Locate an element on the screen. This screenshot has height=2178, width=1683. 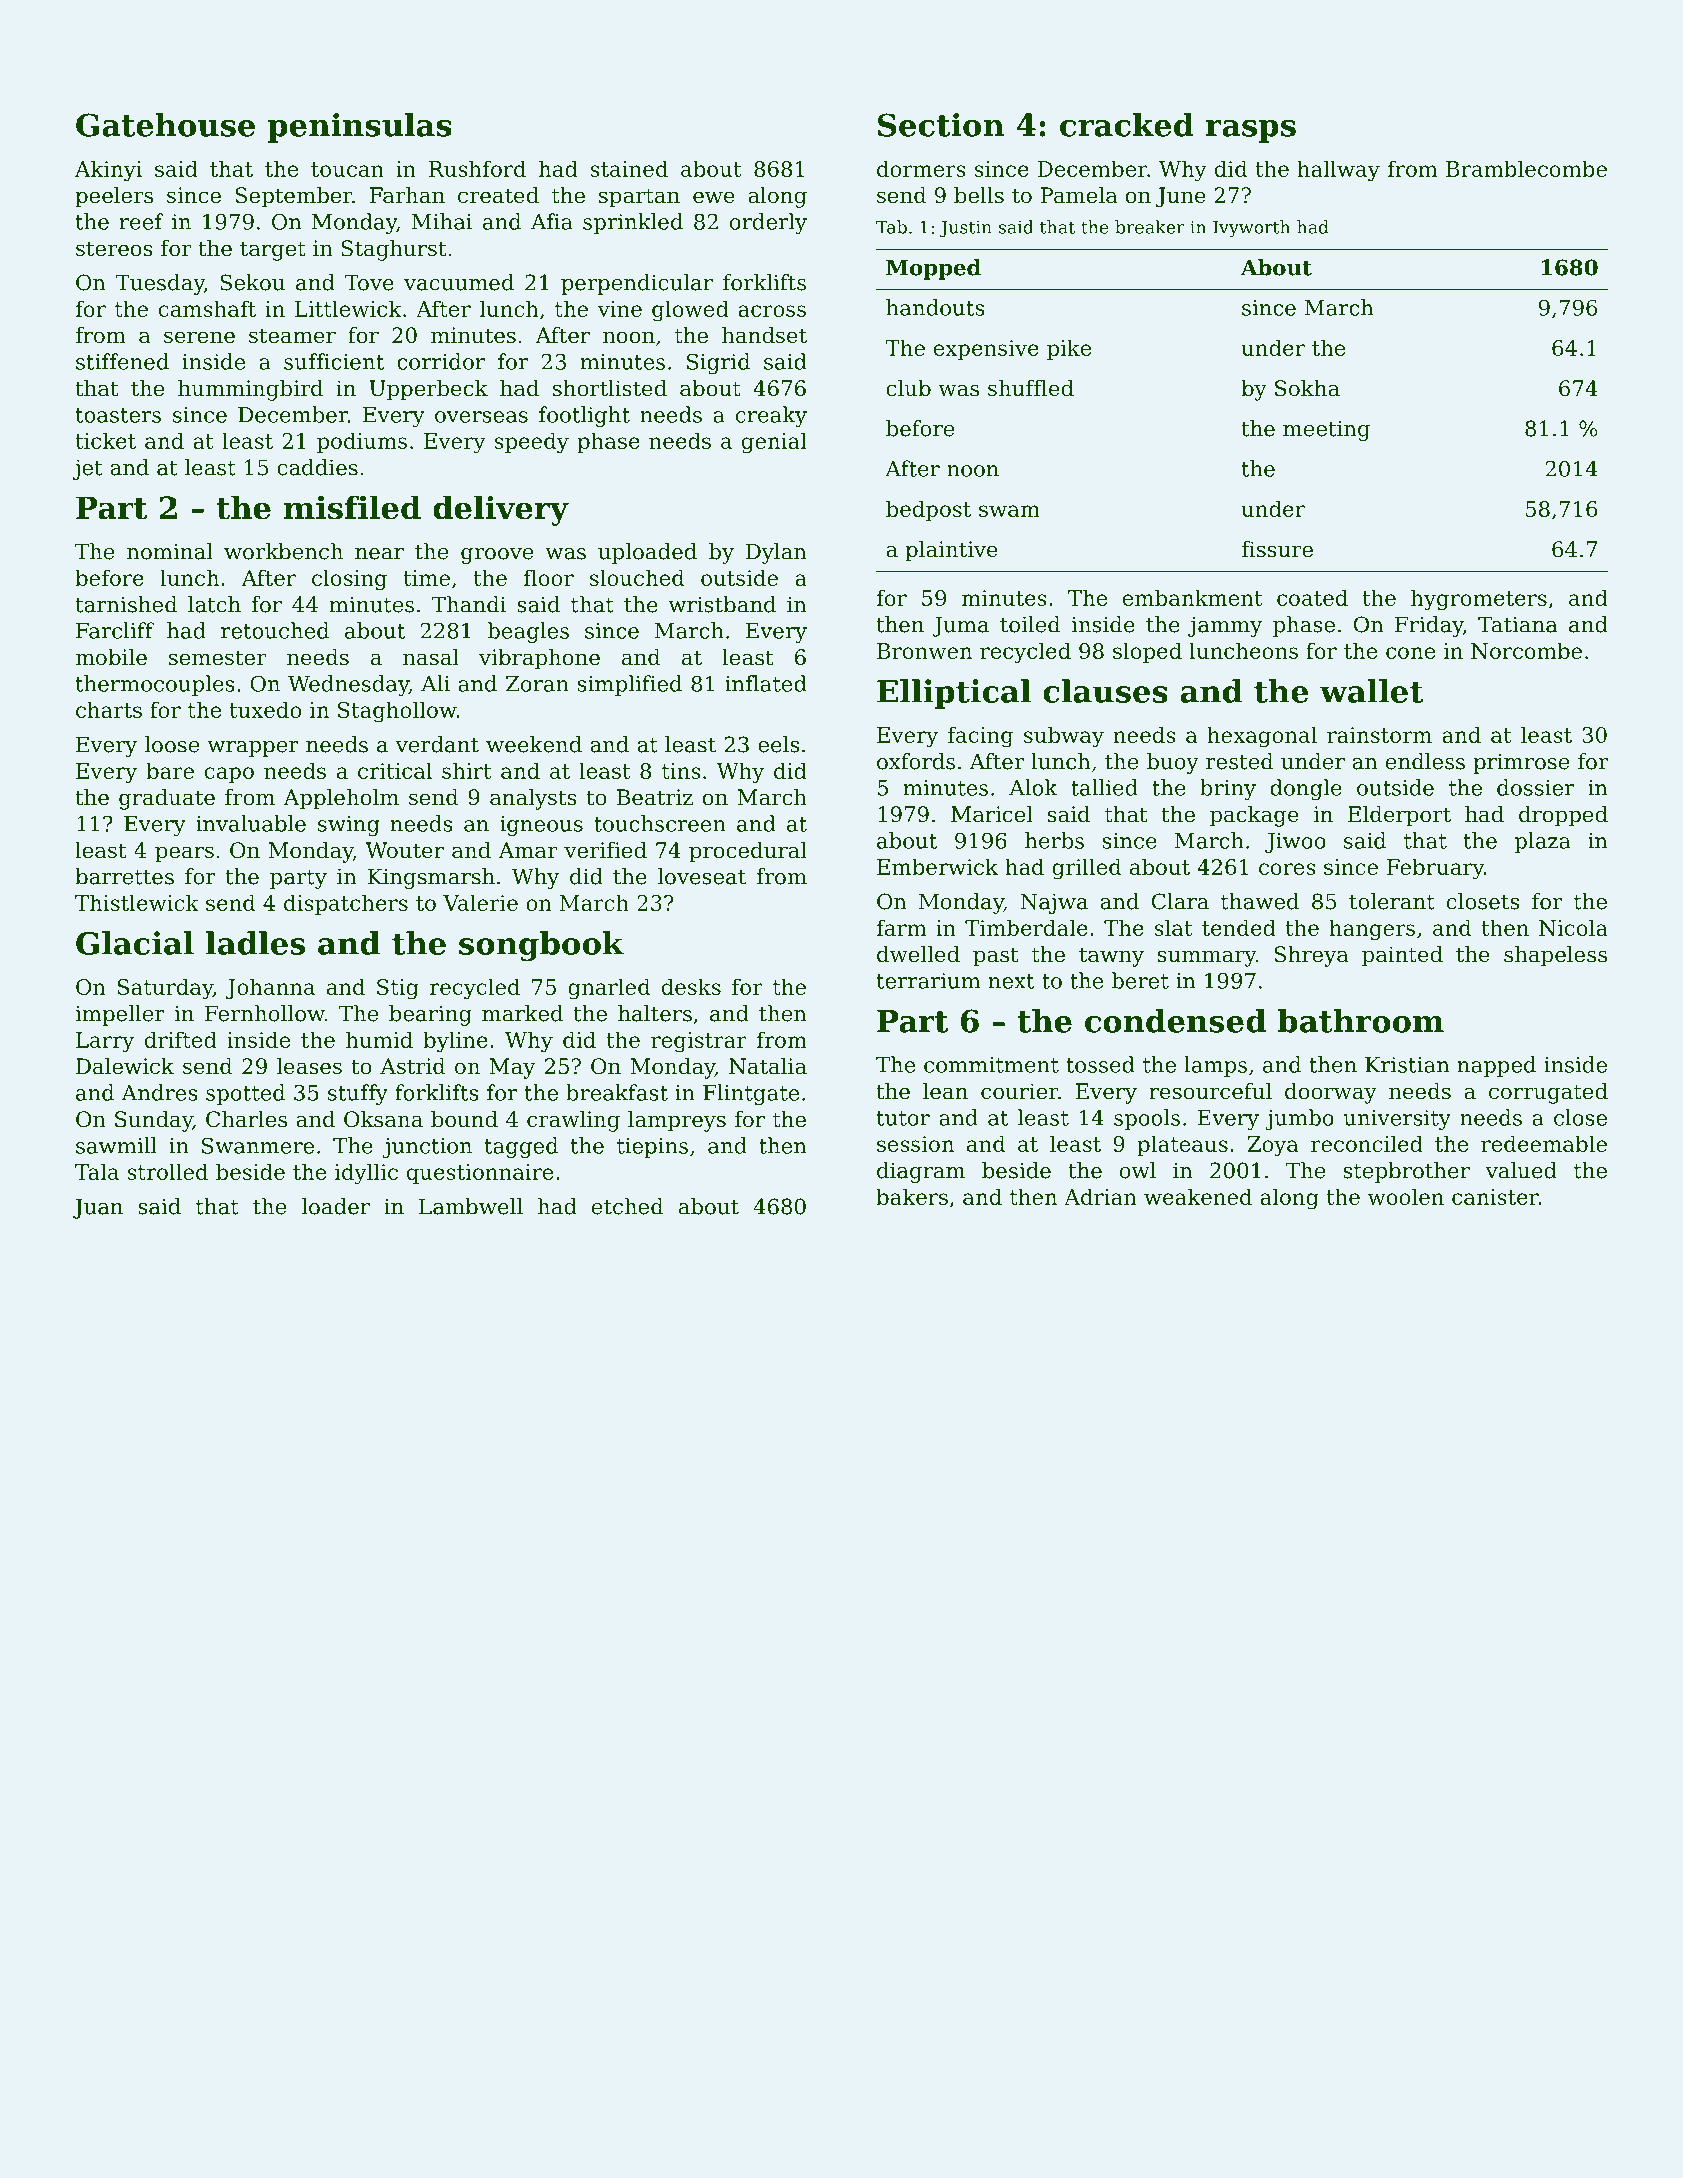
napped is located at coordinates (1496, 1066).
